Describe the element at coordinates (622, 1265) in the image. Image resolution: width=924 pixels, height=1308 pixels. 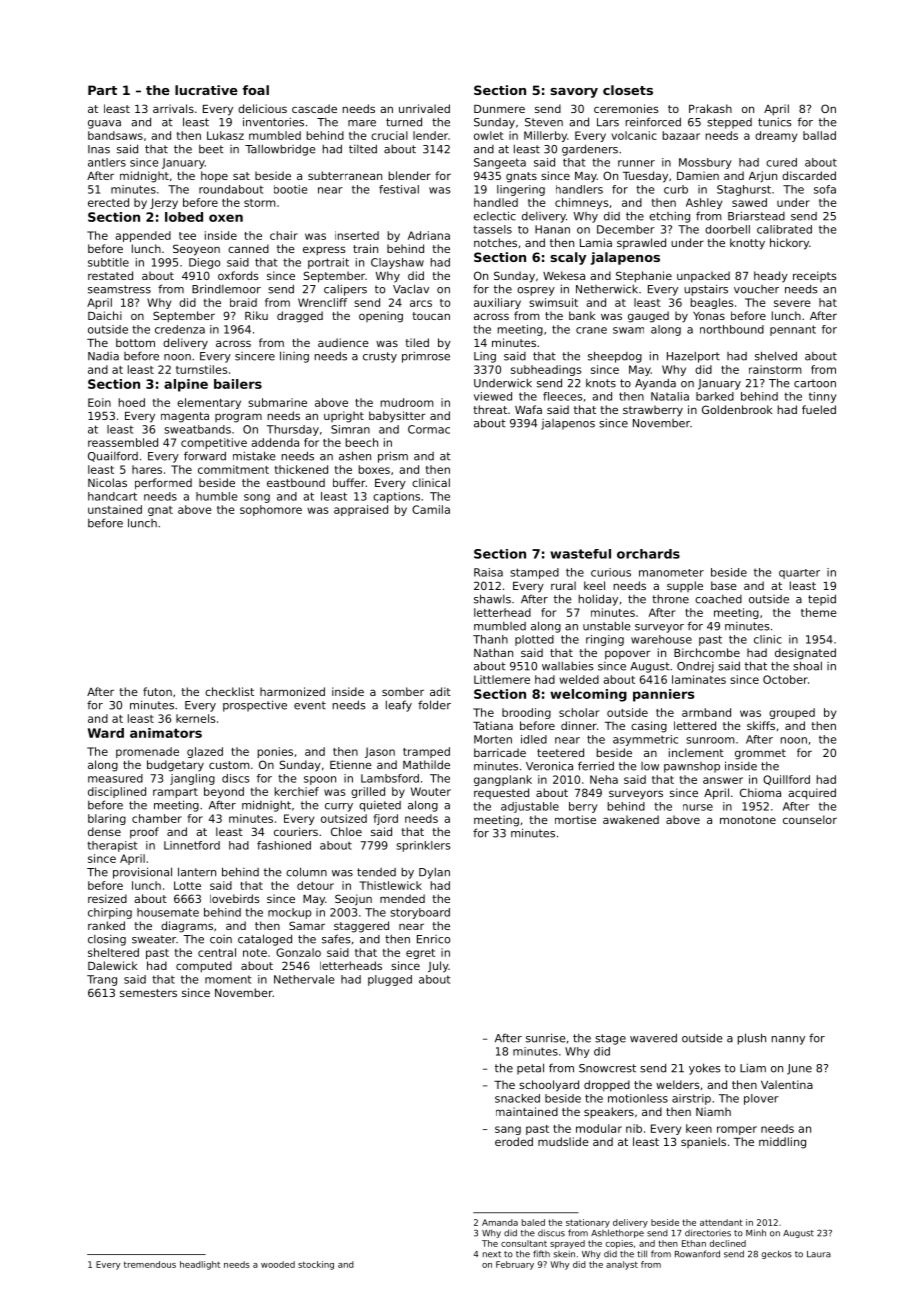
I see `analyst` at that location.
